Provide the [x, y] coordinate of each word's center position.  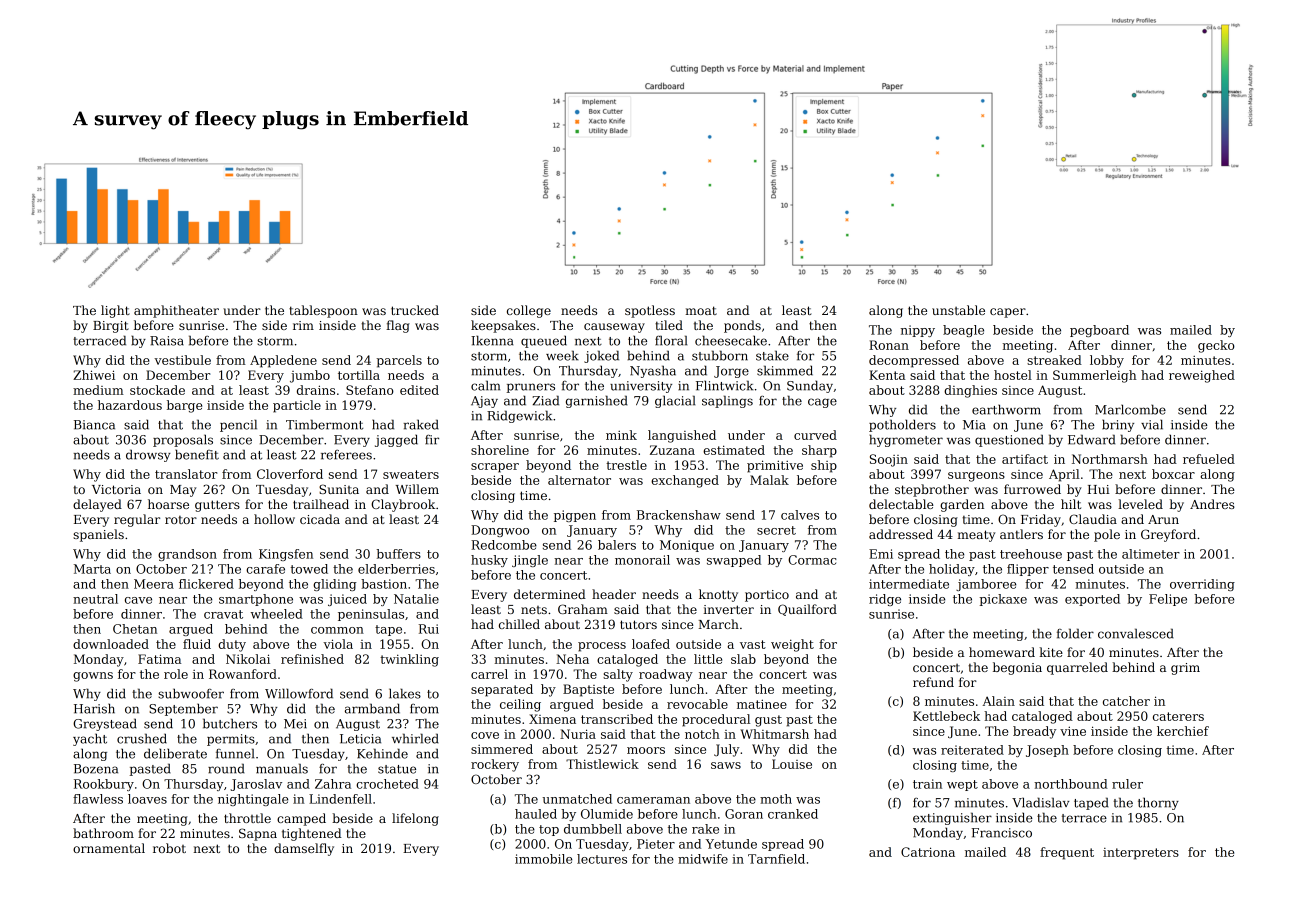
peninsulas [371, 615]
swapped [734, 561]
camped [301, 819]
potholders [902, 425]
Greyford [1168, 535]
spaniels [98, 535]
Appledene [283, 361]
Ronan [889, 345]
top [549, 830]
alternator [579, 480]
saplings [727, 401]
